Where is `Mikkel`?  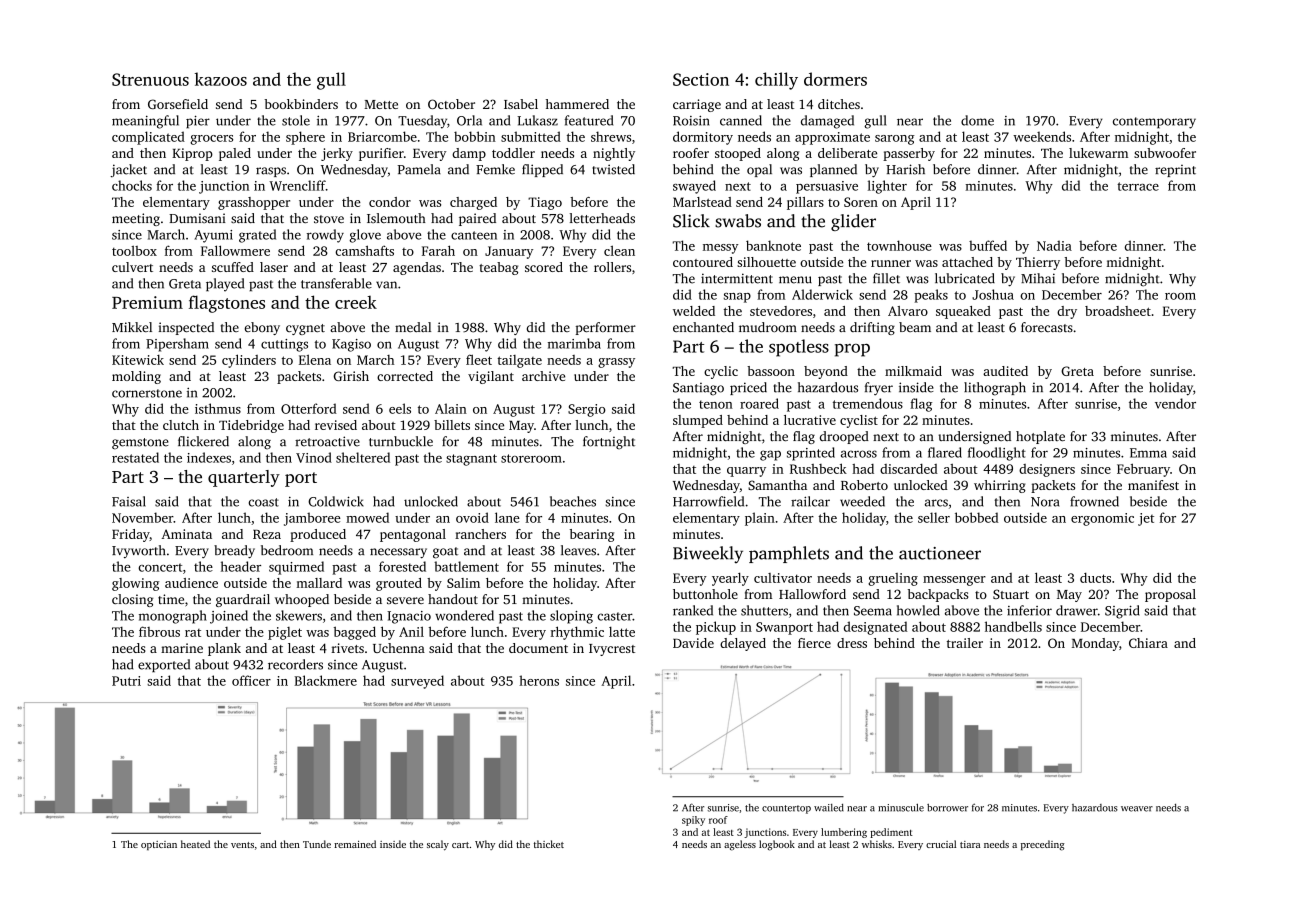
Mikkel is located at coordinates (132, 327).
